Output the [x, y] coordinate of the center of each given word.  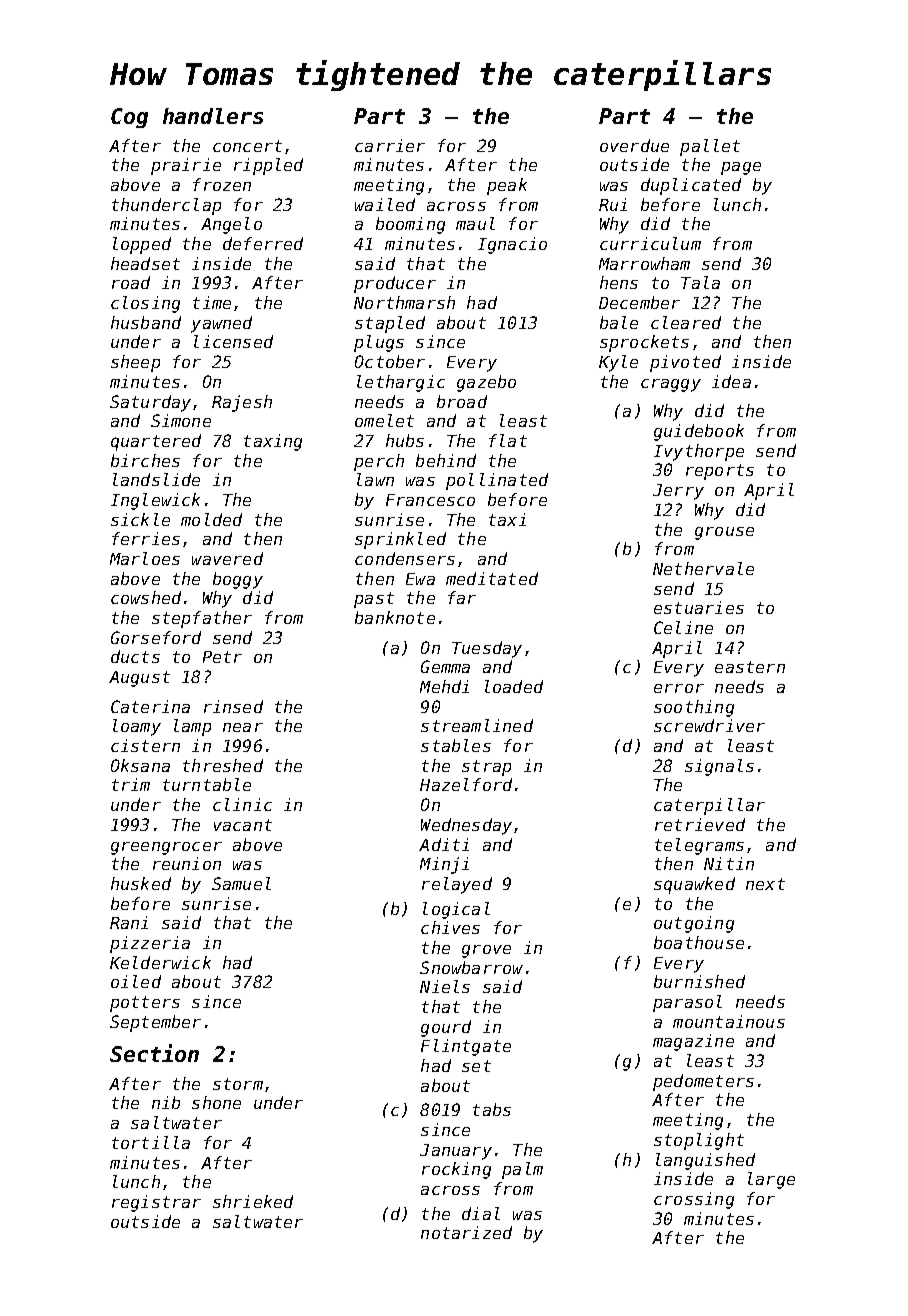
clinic [242, 804]
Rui [613, 204]
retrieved [700, 824]
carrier [390, 145]
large [771, 1180]
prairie [186, 166]
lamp [192, 727]
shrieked [253, 1201]
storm [238, 1084]
